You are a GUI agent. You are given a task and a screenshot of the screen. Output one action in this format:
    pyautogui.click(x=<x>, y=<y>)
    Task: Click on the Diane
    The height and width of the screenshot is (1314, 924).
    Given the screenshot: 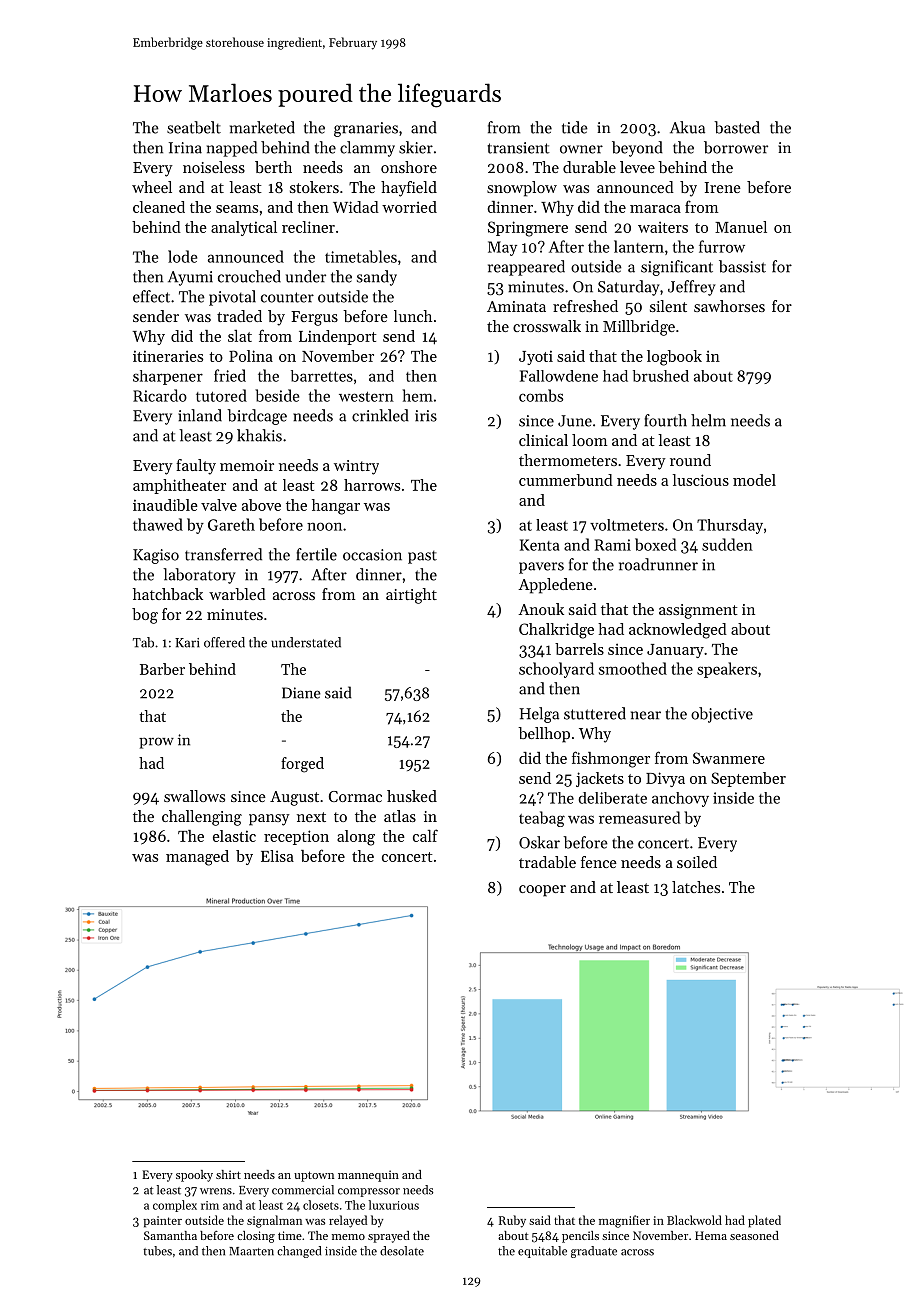 What is the action you would take?
    pyautogui.click(x=301, y=693)
